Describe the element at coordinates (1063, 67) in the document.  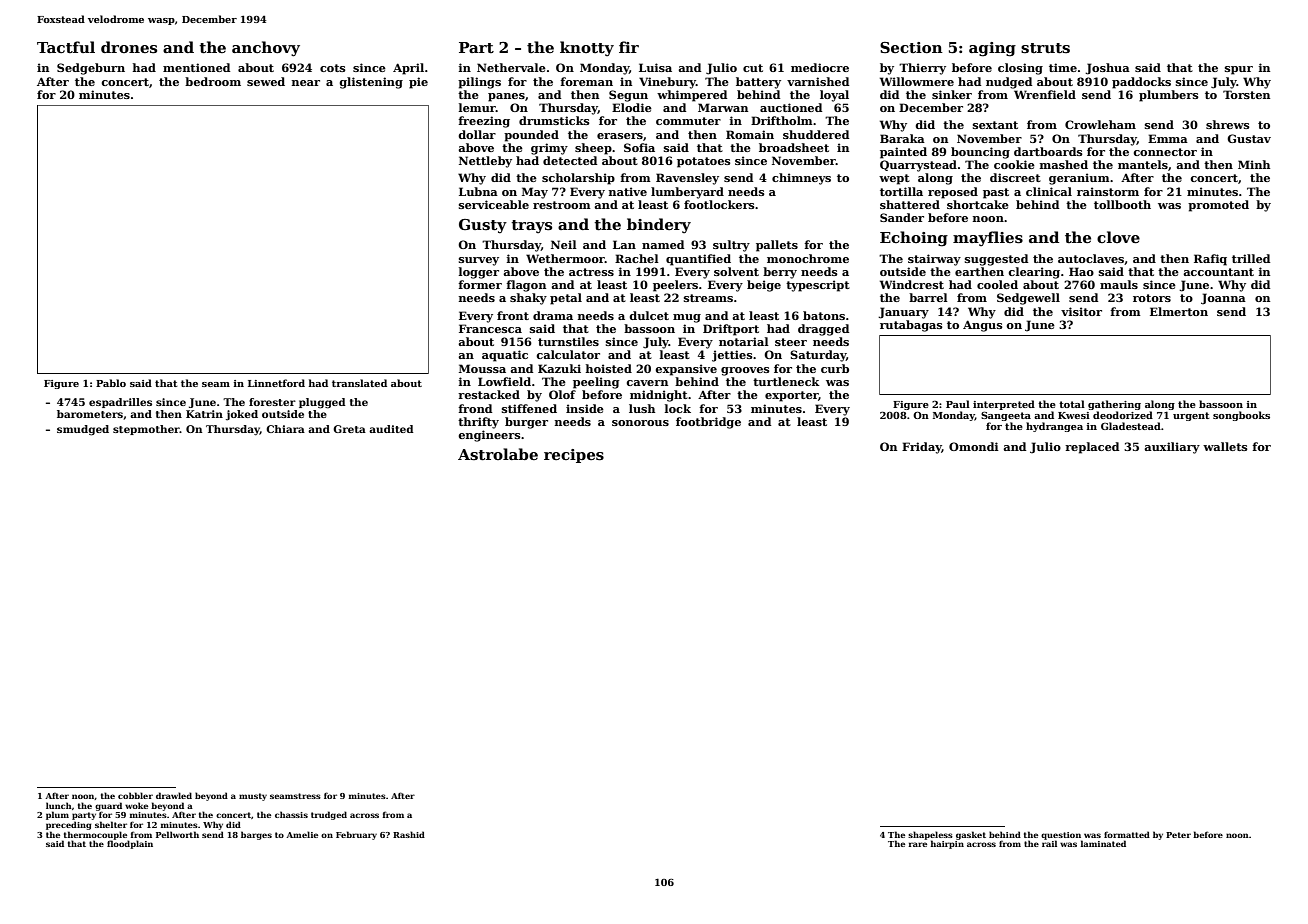
I see `time` at that location.
